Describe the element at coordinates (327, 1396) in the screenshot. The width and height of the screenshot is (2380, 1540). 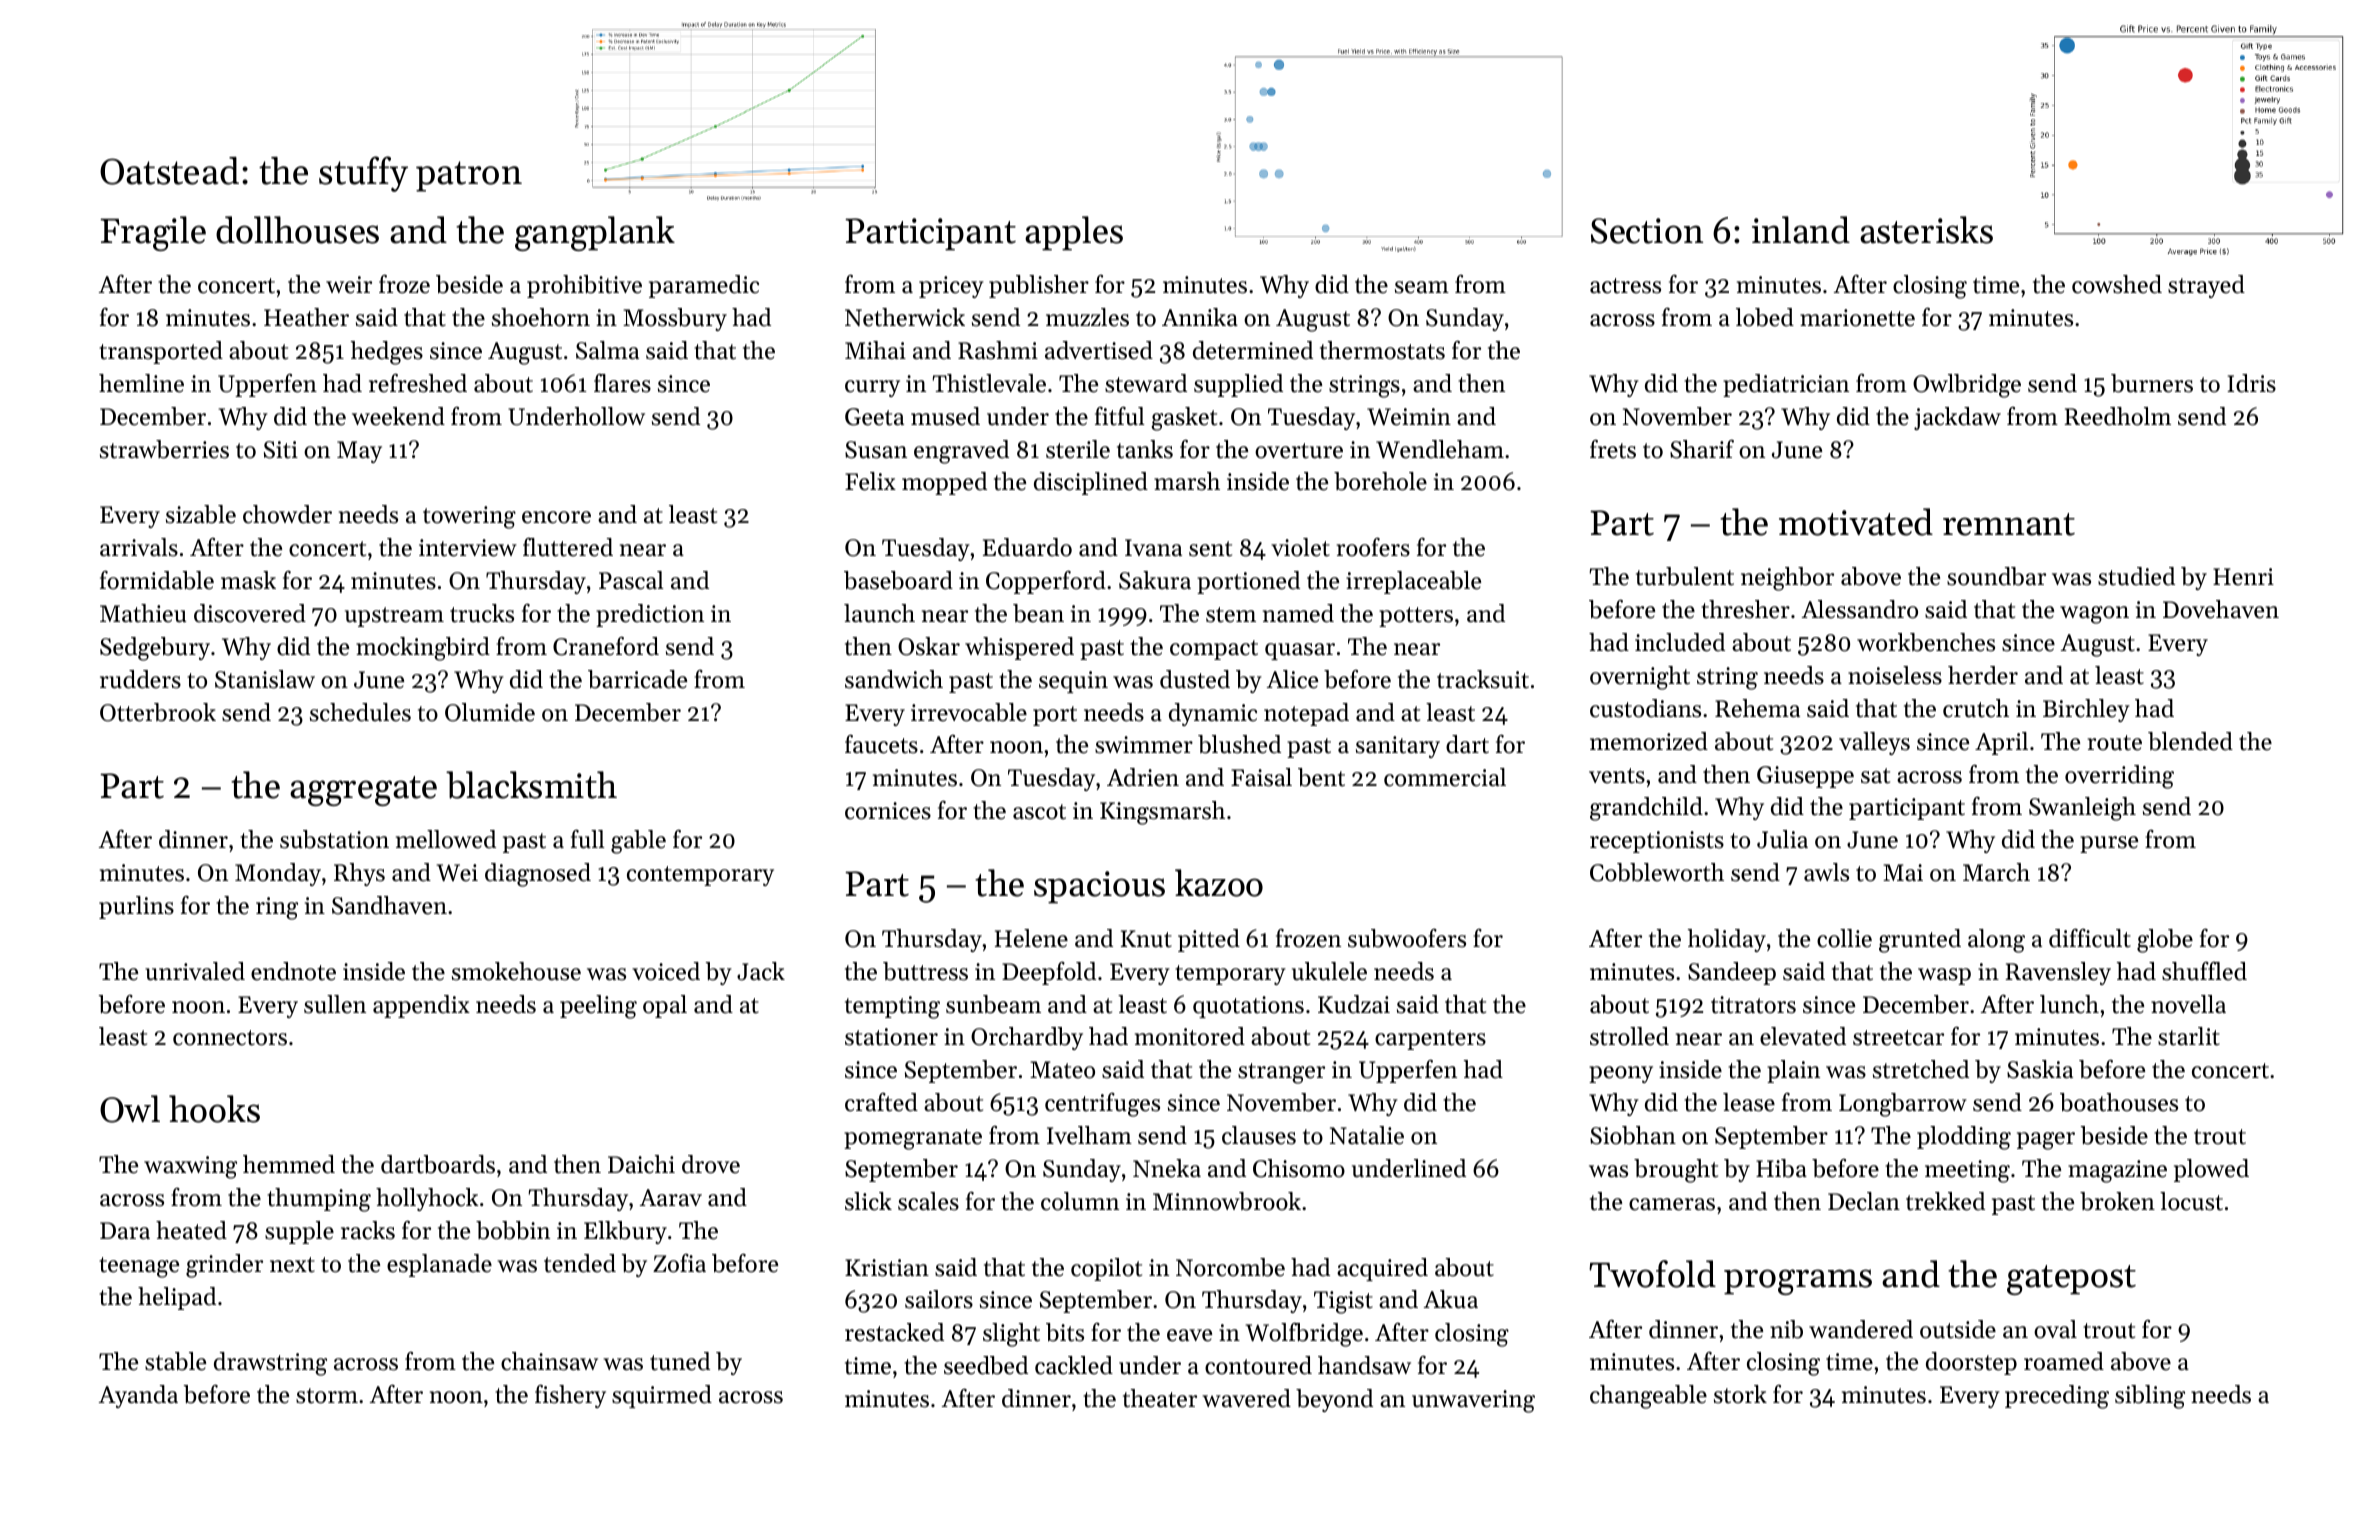
I see `storm` at that location.
